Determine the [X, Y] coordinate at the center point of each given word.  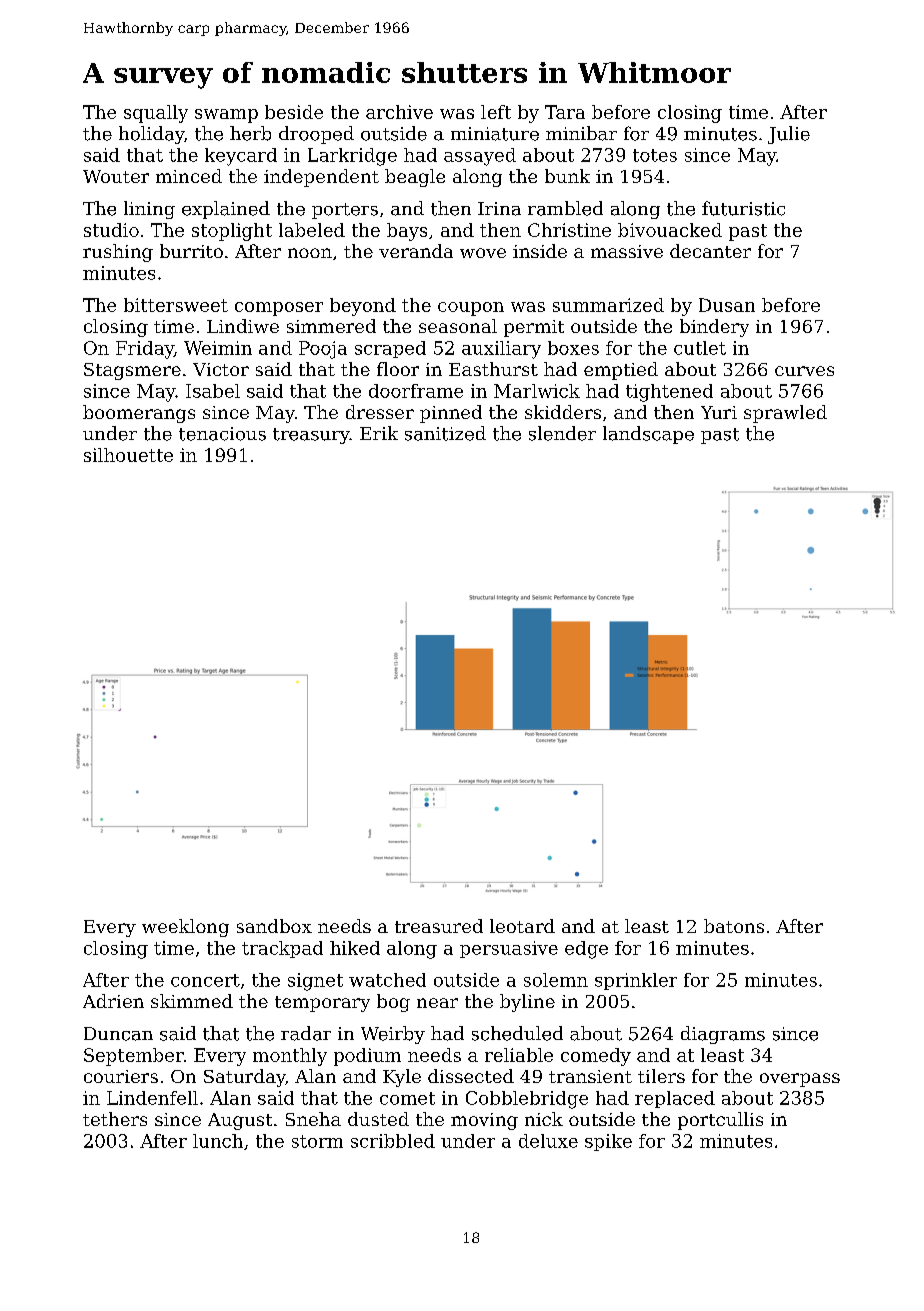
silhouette [128, 455]
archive [399, 112]
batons [734, 926]
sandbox [274, 926]
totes [655, 155]
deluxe [548, 1141]
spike [608, 1142]
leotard [522, 926]
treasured [439, 926]
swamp [226, 116]
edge [586, 950]
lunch [218, 1141]
